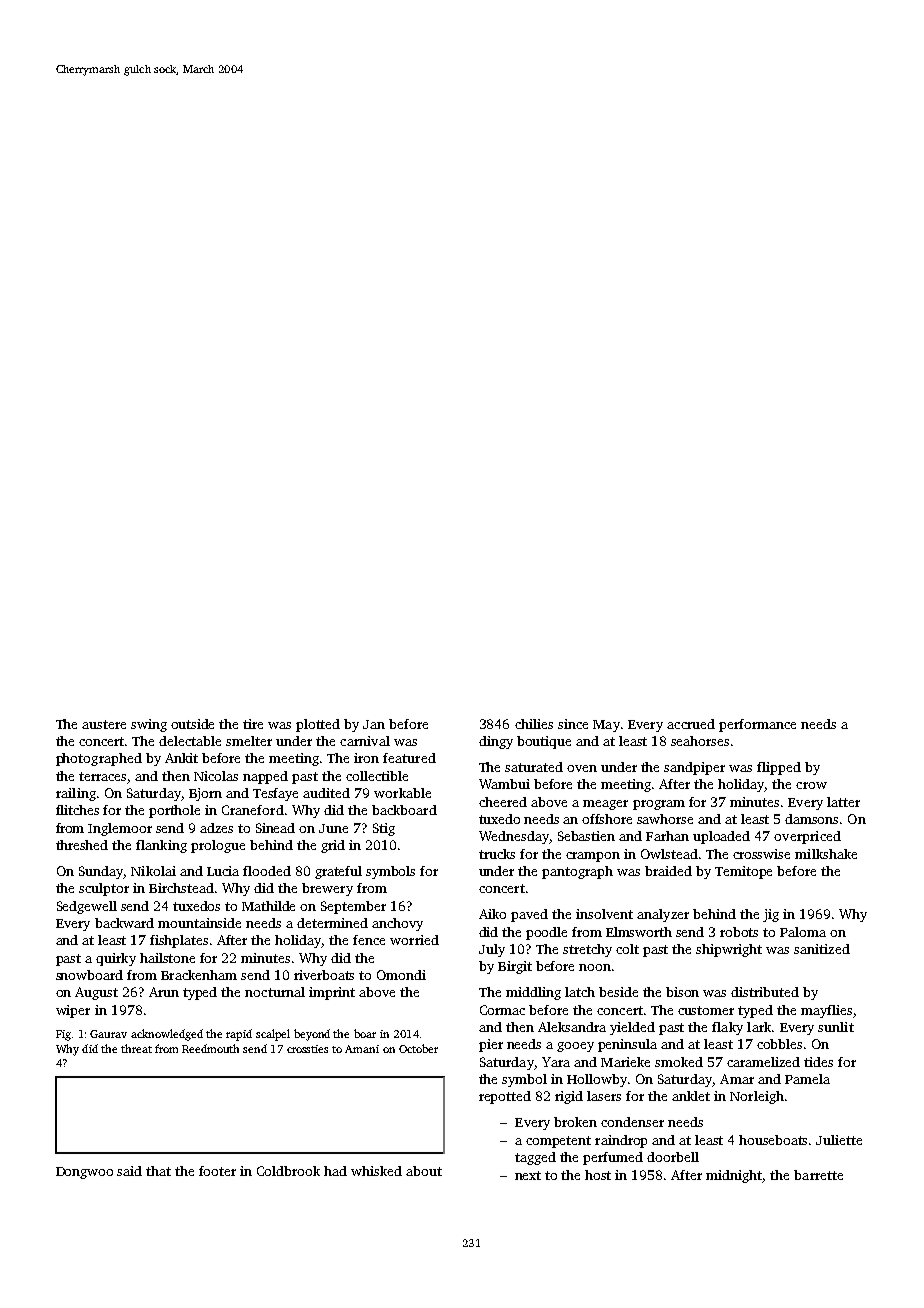  Describe the element at coordinates (275, 992) in the screenshot. I see `nocturnal` at that location.
